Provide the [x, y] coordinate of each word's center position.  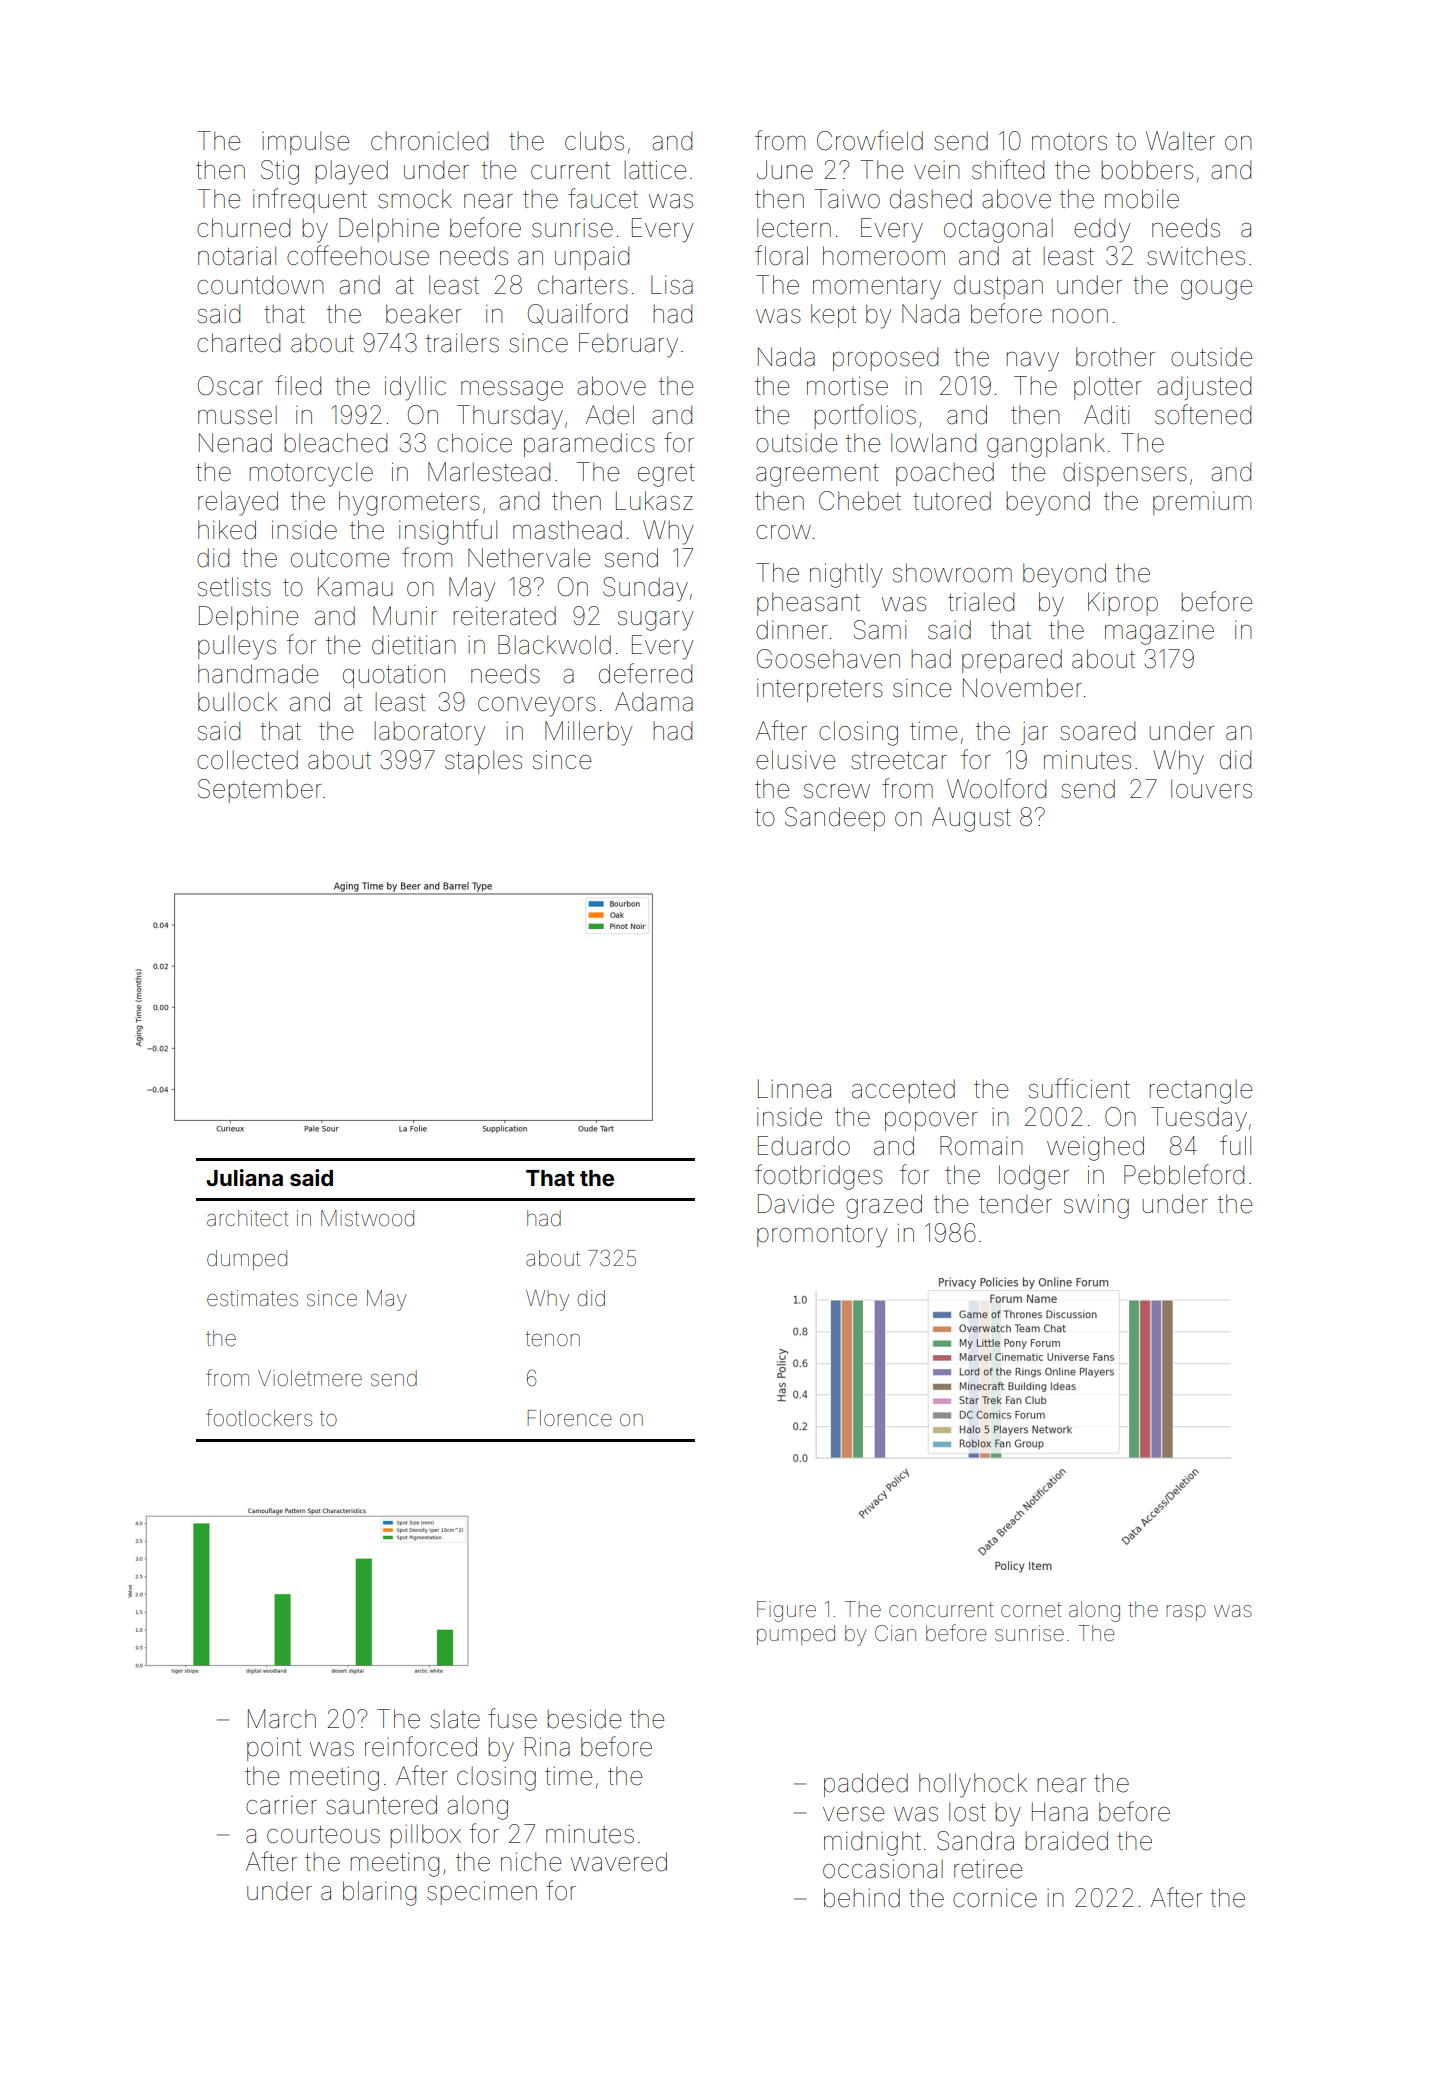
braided [1066, 1841]
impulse [305, 143]
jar [1034, 733]
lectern [794, 228]
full [1235, 1145]
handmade [258, 674]
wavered [619, 1862]
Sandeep [835, 819]
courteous [323, 1835]
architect [248, 1218]
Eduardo [804, 1146]
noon [1080, 316]
